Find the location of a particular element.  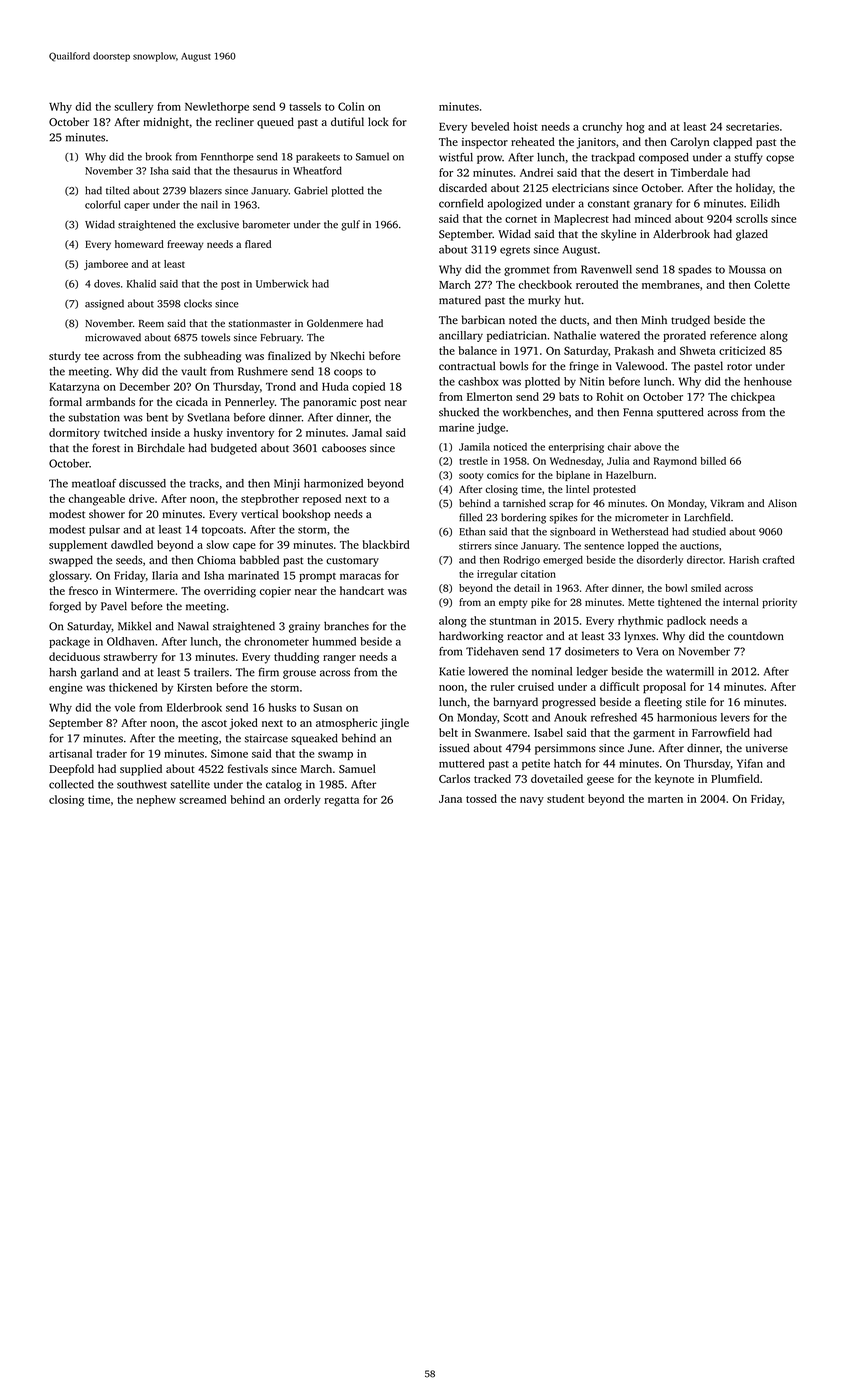

trailers is located at coordinates (211, 672).
